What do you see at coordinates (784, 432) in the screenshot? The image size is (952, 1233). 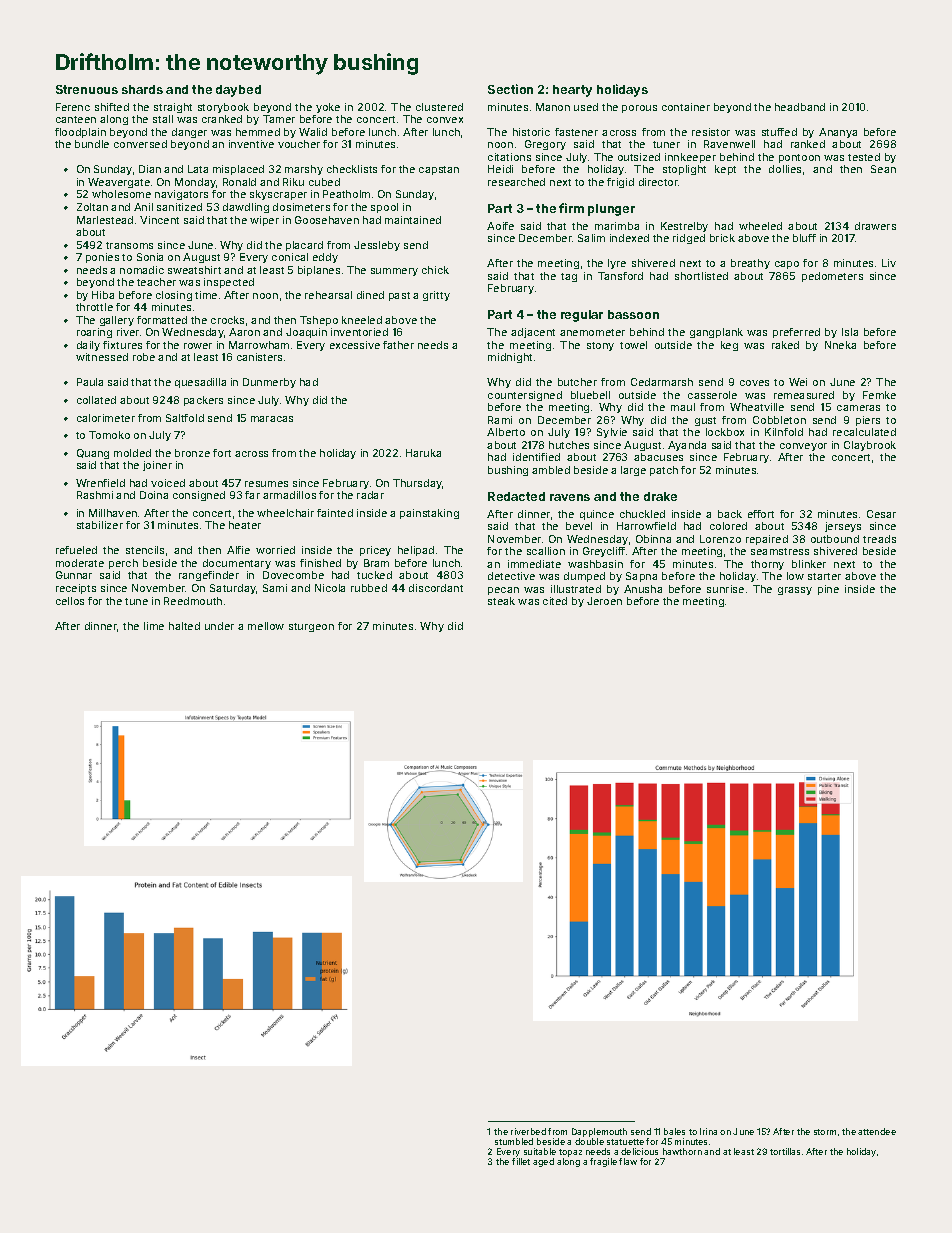 I see `Kilnfold` at bounding box center [784, 432].
